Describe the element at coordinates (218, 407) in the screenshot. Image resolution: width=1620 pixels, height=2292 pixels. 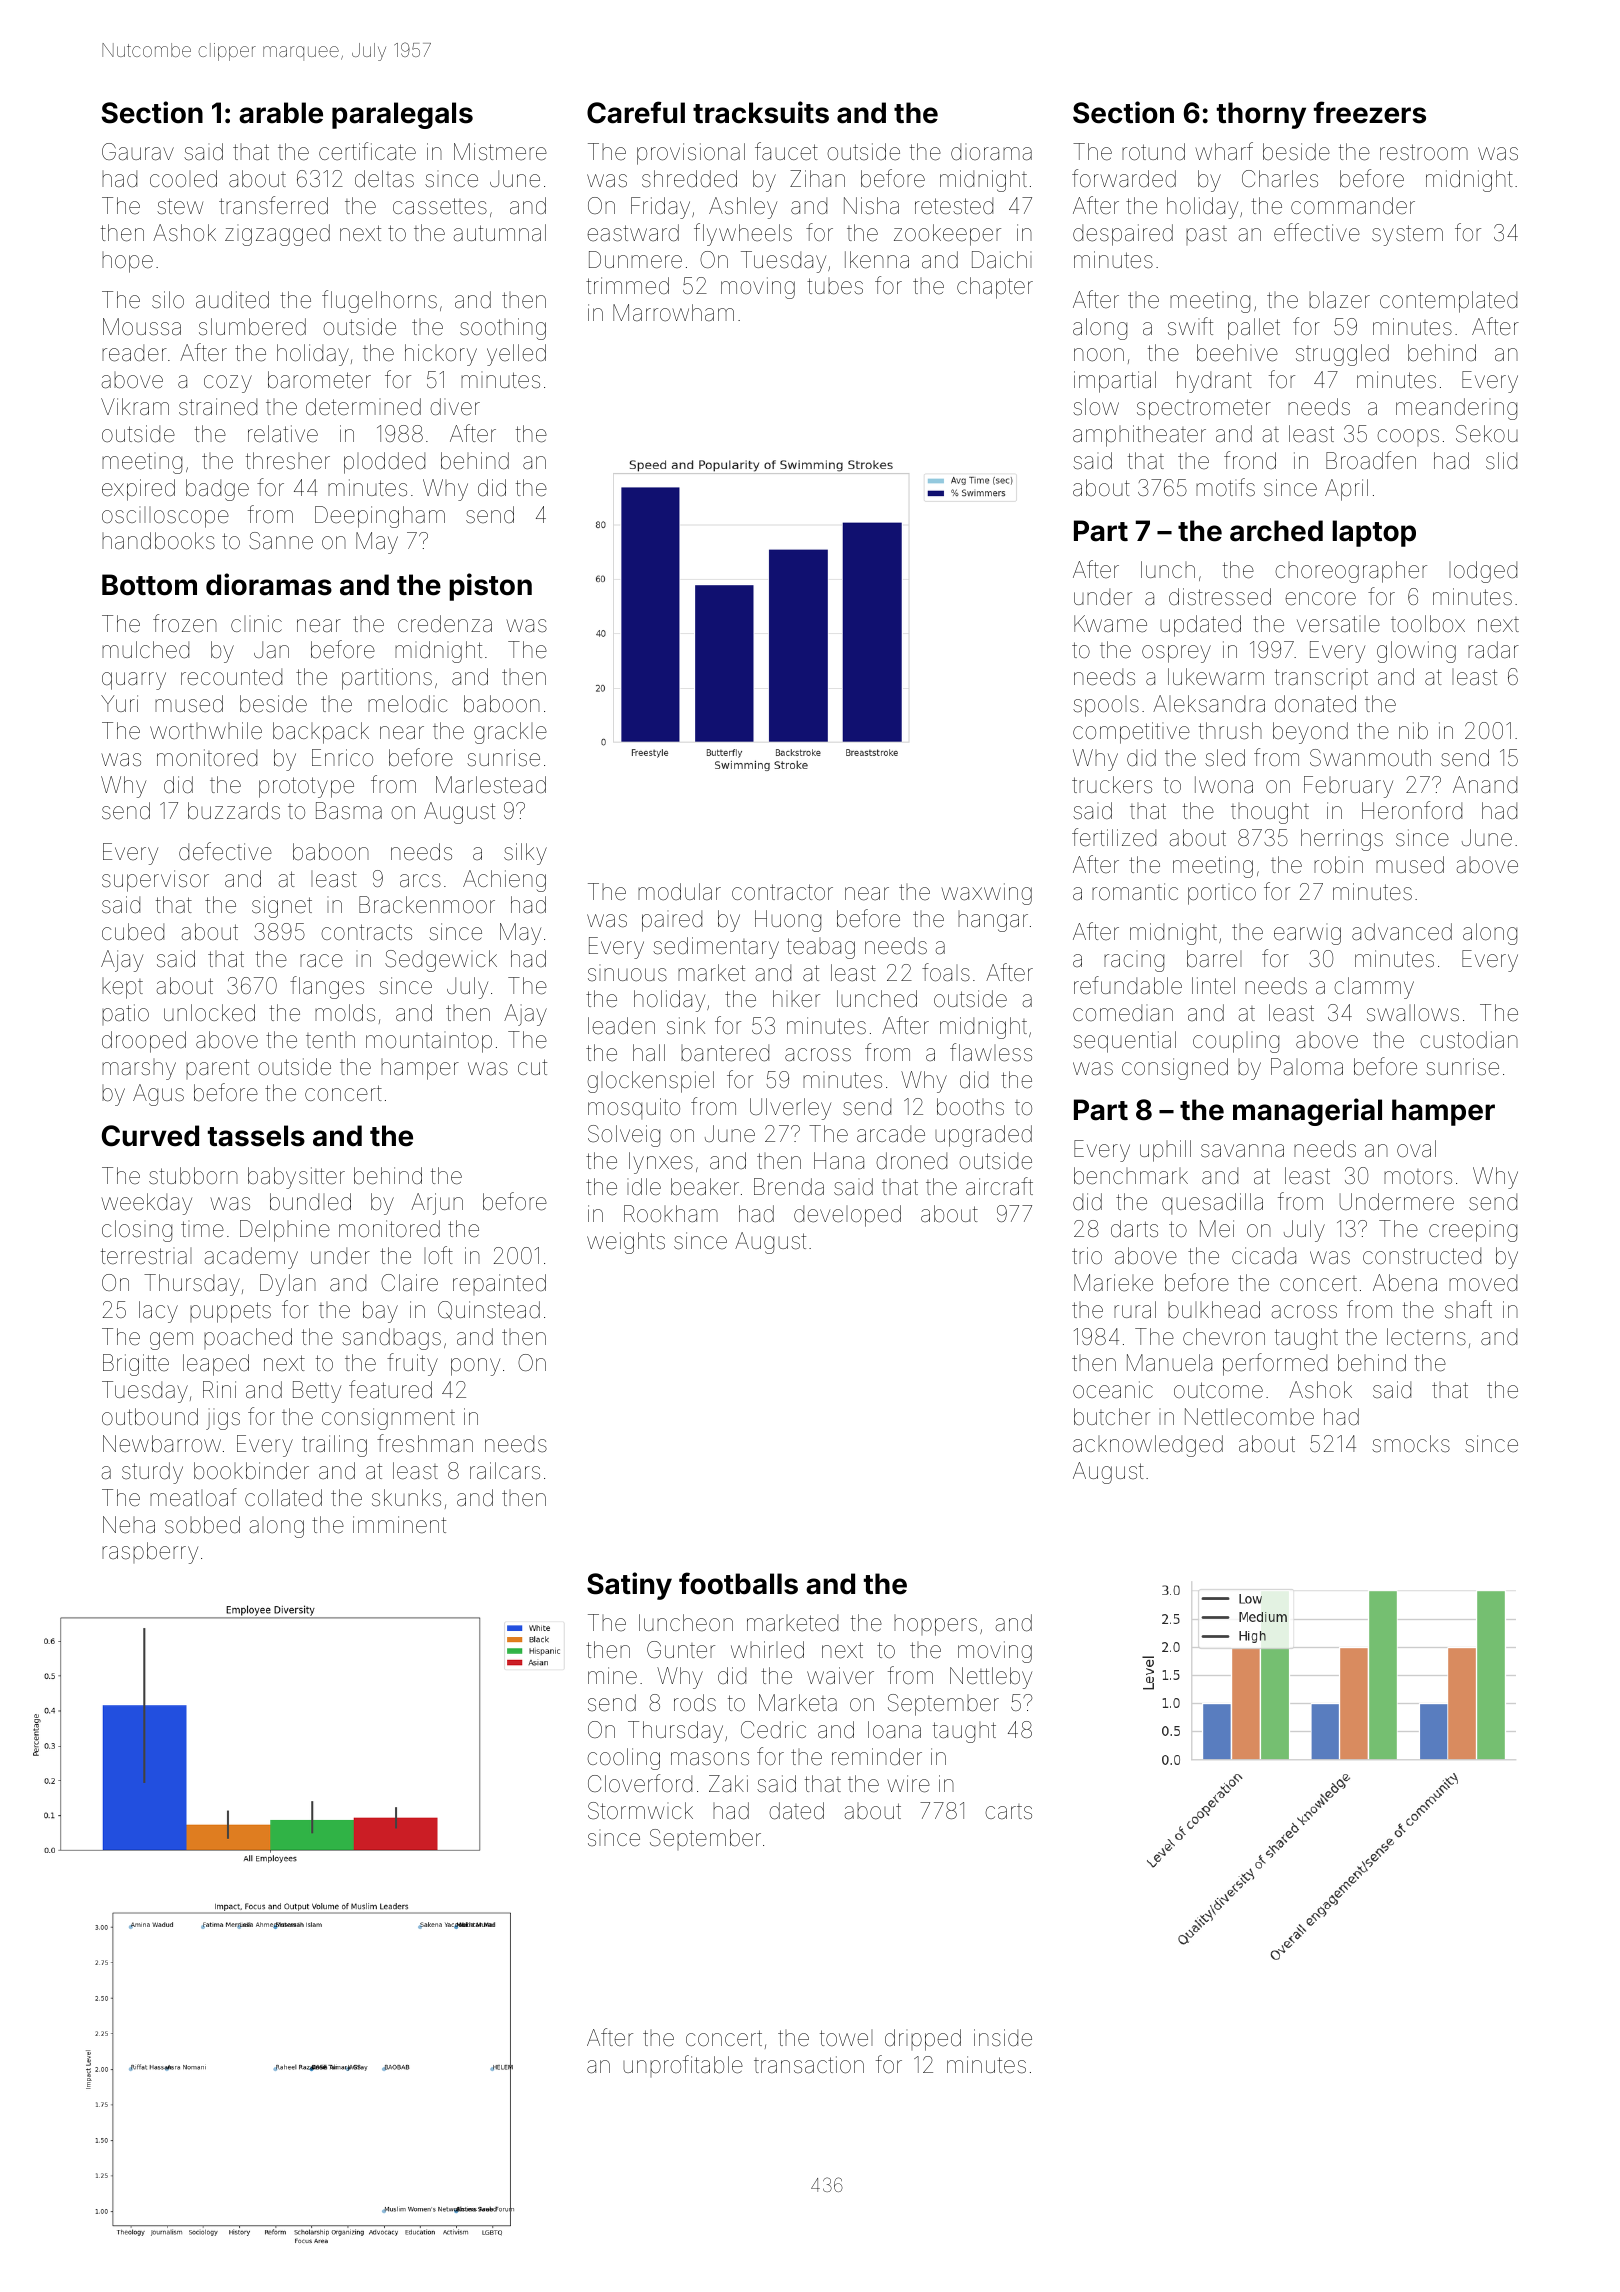
I see `strained` at that location.
